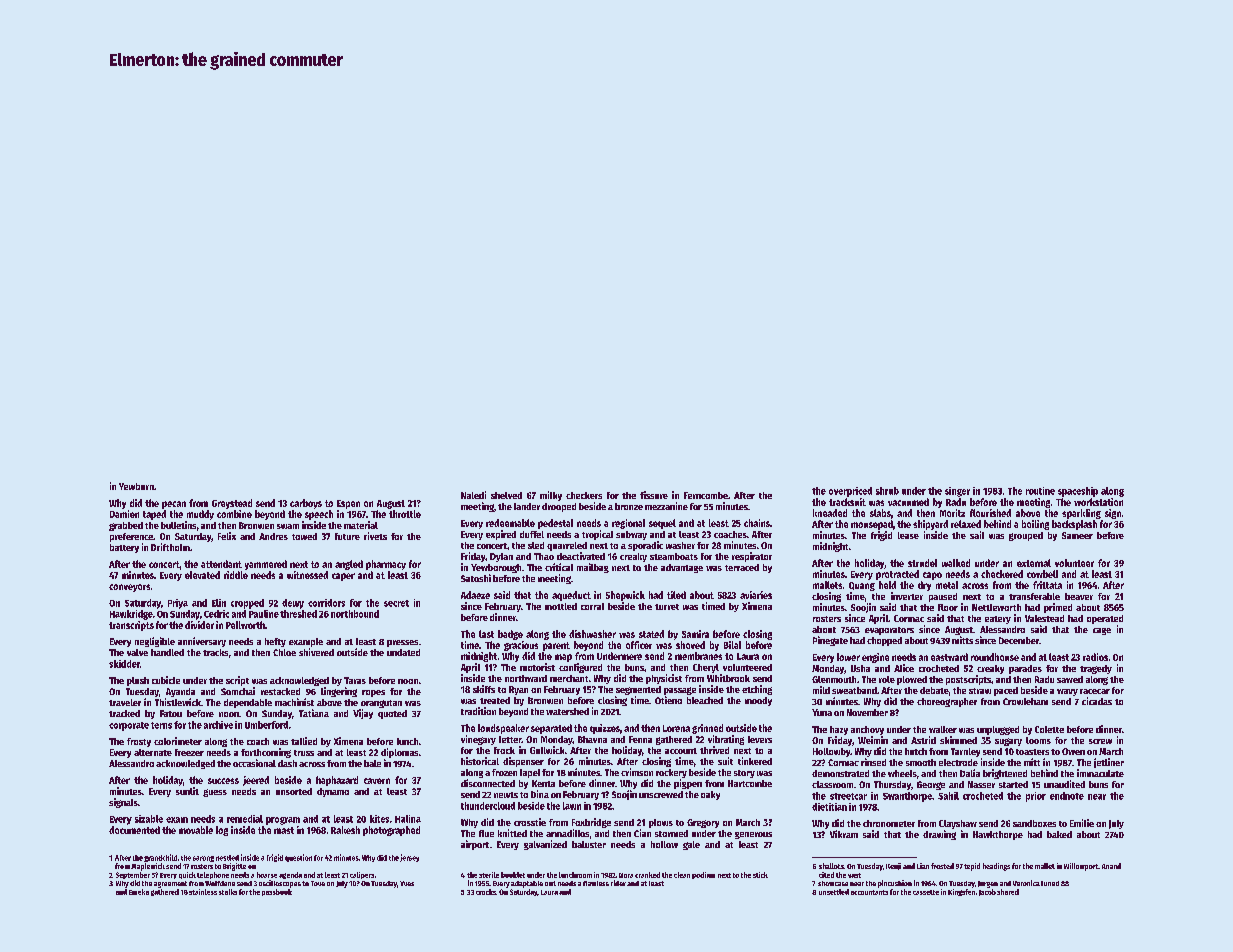 This screenshot has width=1233, height=952. What do you see at coordinates (348, 504) in the screenshot?
I see `Espen` at bounding box center [348, 504].
